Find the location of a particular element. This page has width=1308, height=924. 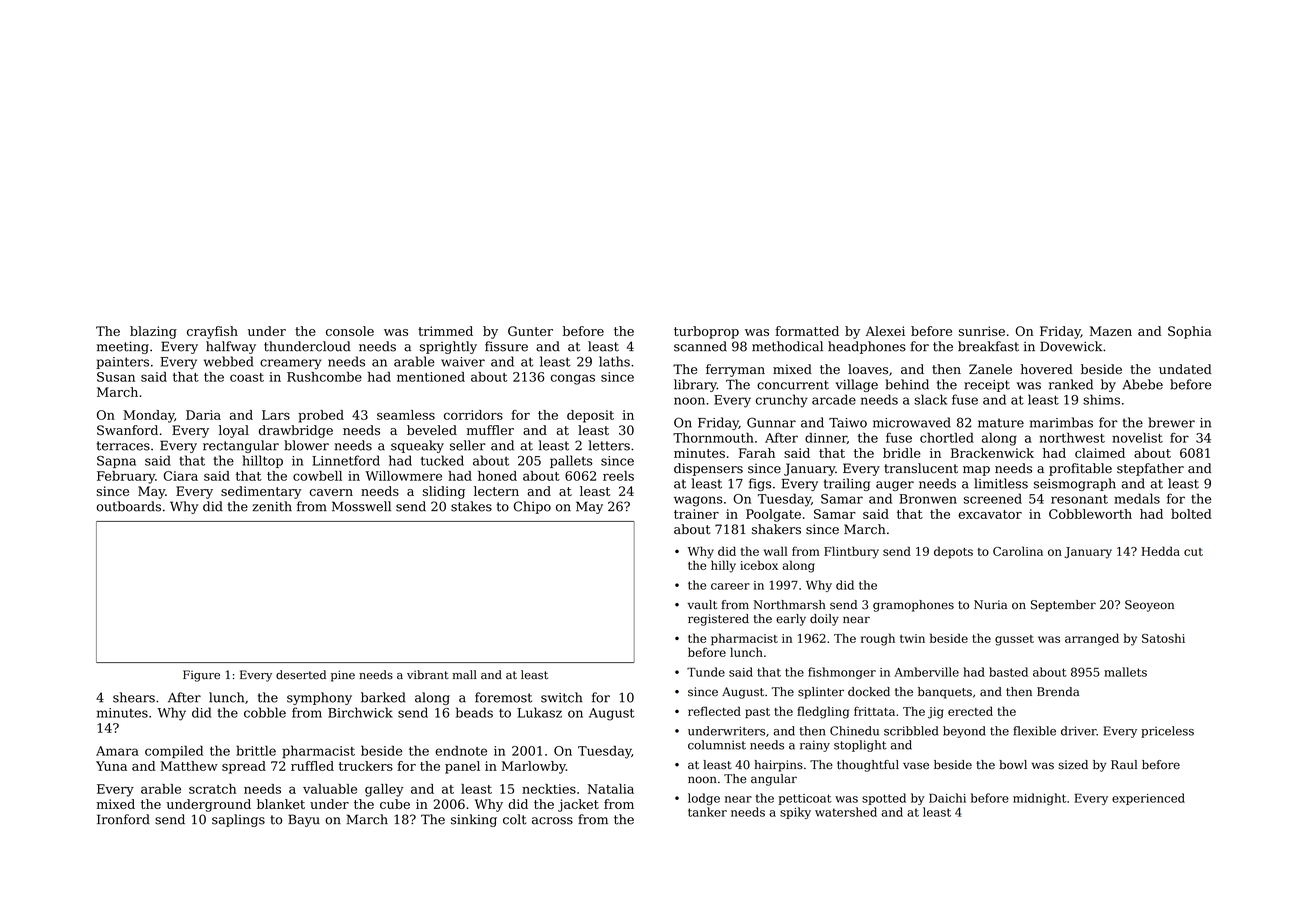

blanket is located at coordinates (281, 804).
